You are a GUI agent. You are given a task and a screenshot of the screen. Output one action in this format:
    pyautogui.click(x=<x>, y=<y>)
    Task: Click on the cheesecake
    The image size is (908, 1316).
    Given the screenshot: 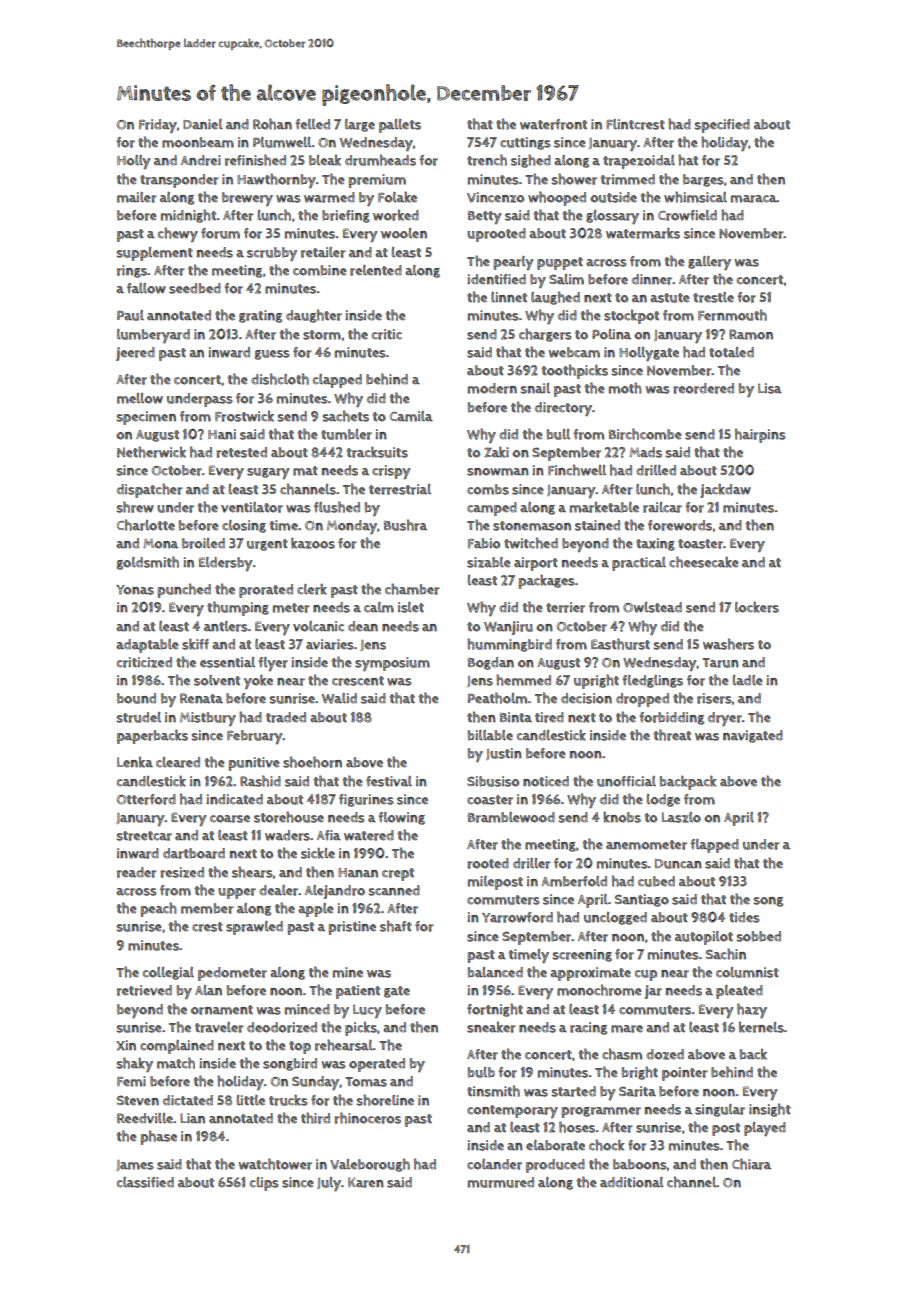 What is the action you would take?
    pyautogui.click(x=704, y=562)
